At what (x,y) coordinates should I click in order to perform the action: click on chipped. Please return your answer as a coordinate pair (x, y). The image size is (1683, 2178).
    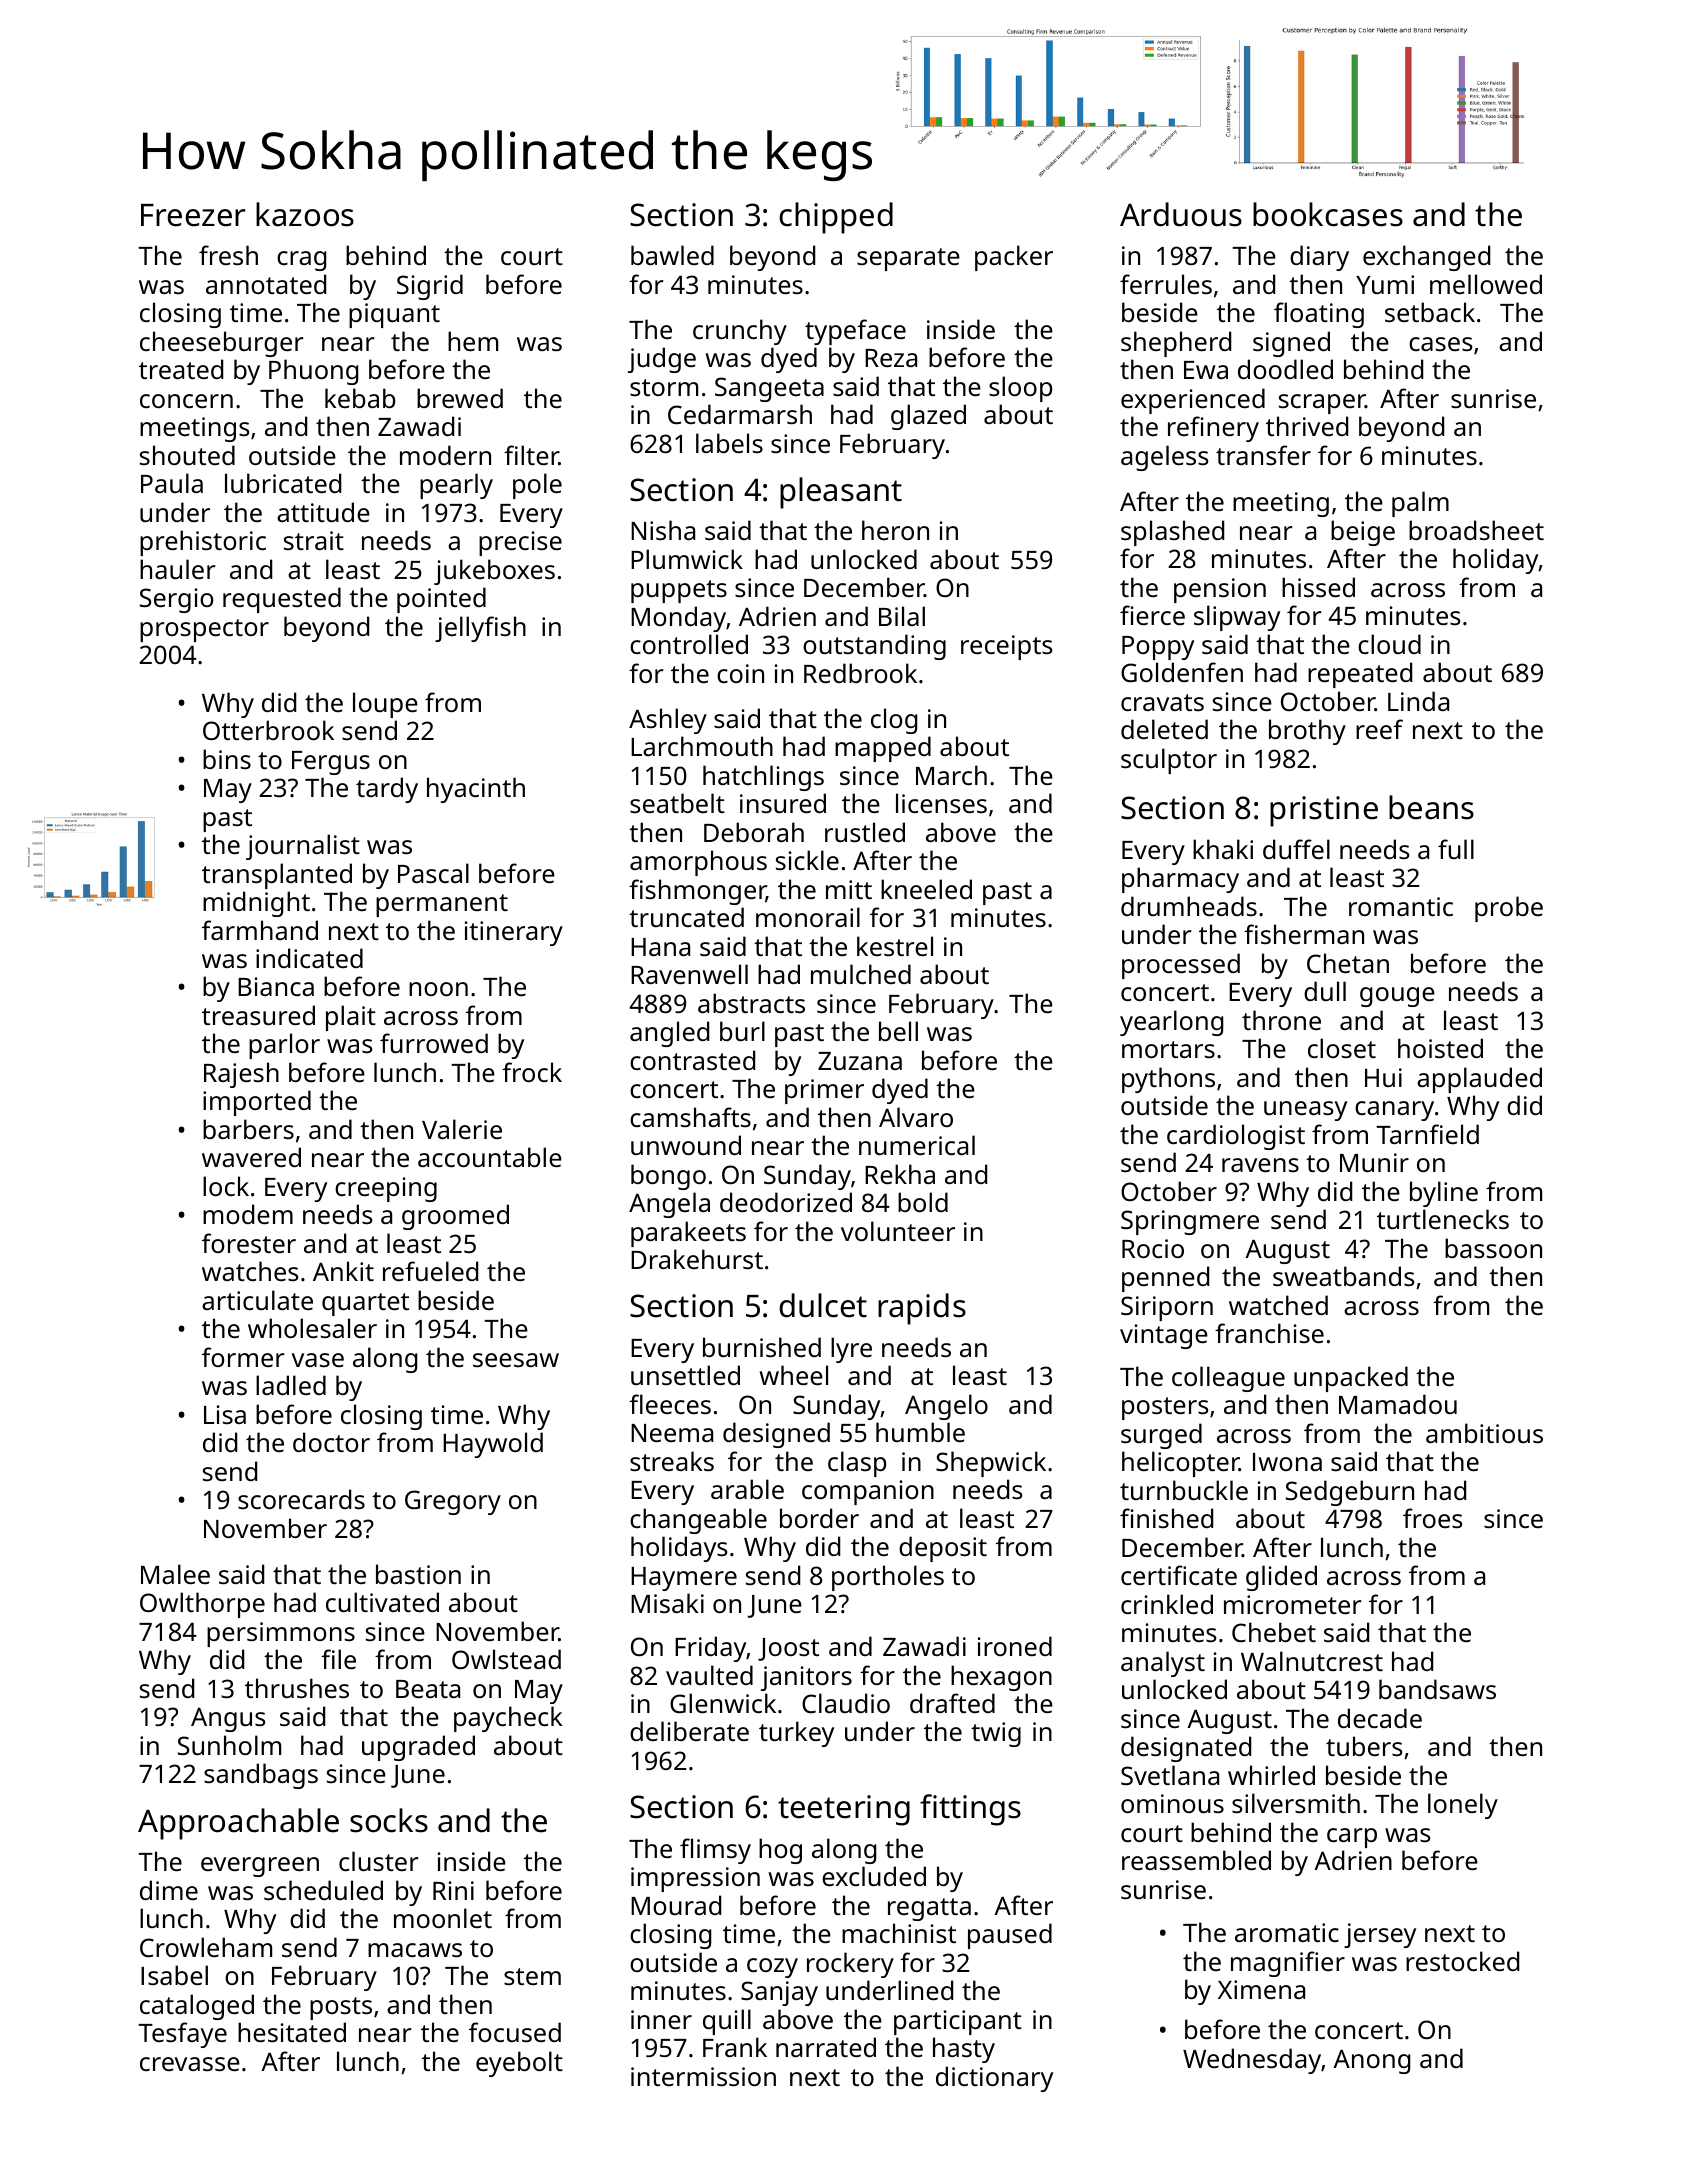
    Looking at the image, I should click on (836, 218).
